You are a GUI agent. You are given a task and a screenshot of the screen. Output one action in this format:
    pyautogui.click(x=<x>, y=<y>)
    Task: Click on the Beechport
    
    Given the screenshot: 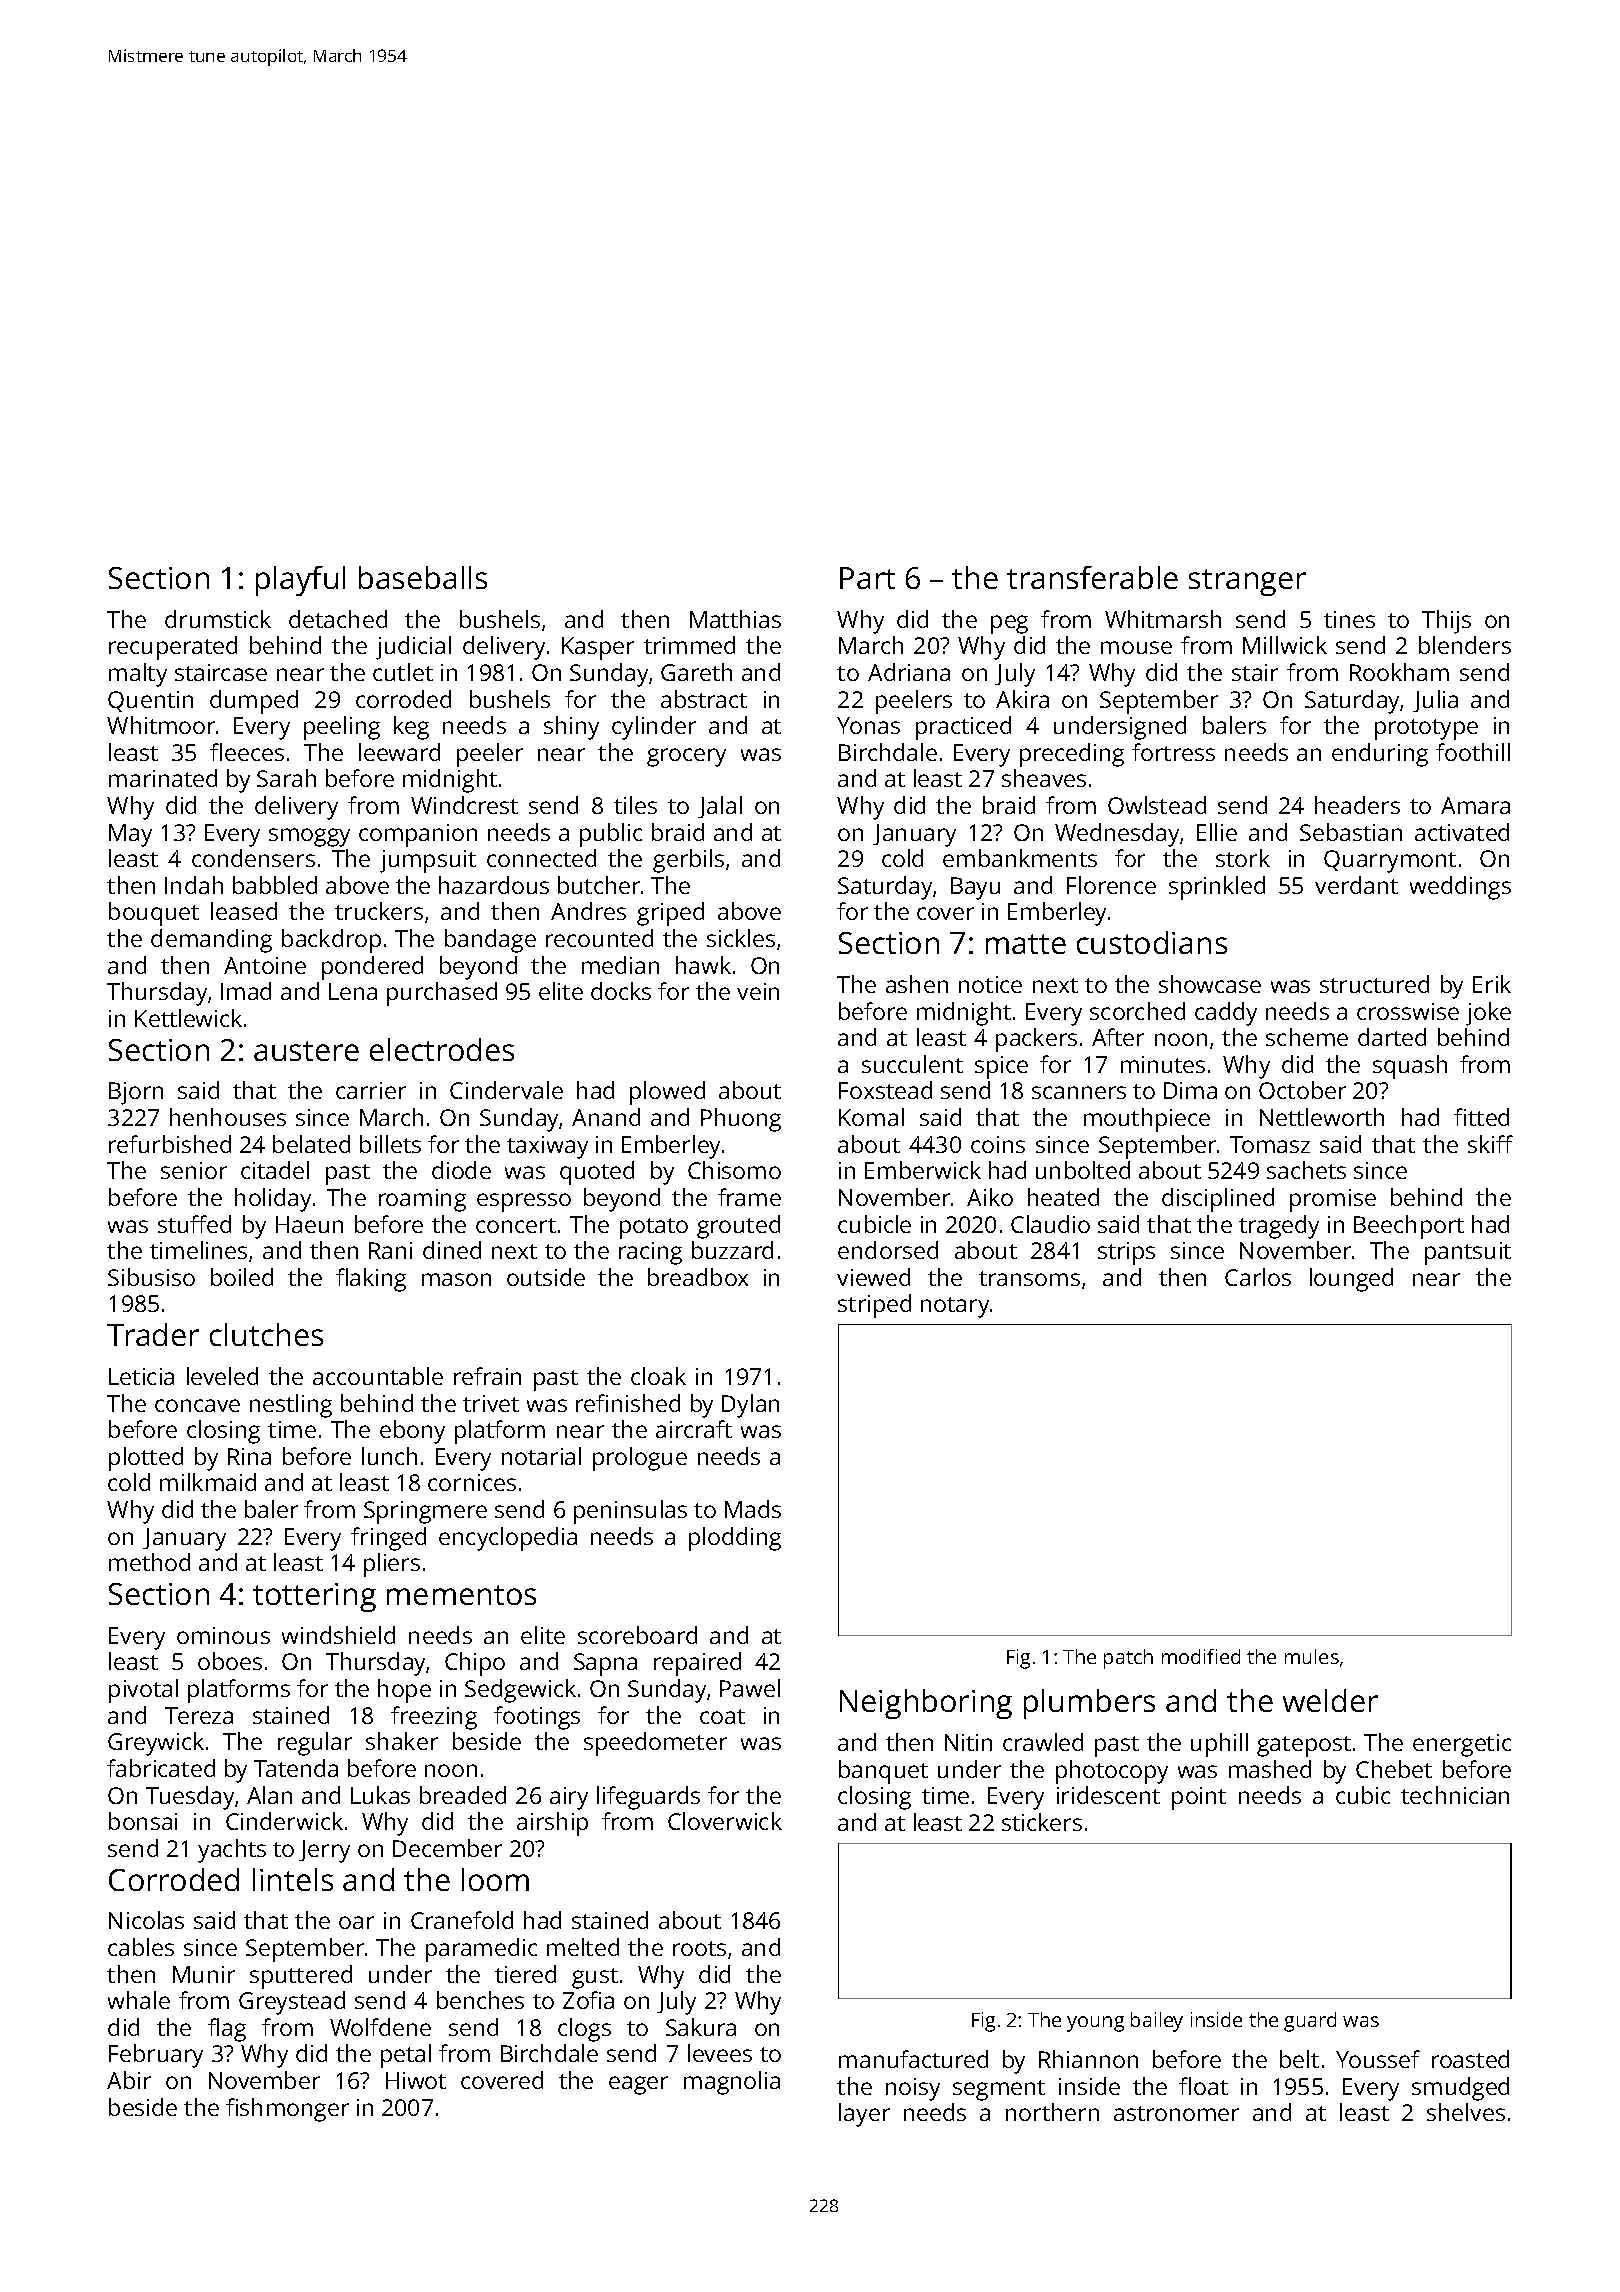 What is the action you would take?
    pyautogui.click(x=1409, y=1227)
